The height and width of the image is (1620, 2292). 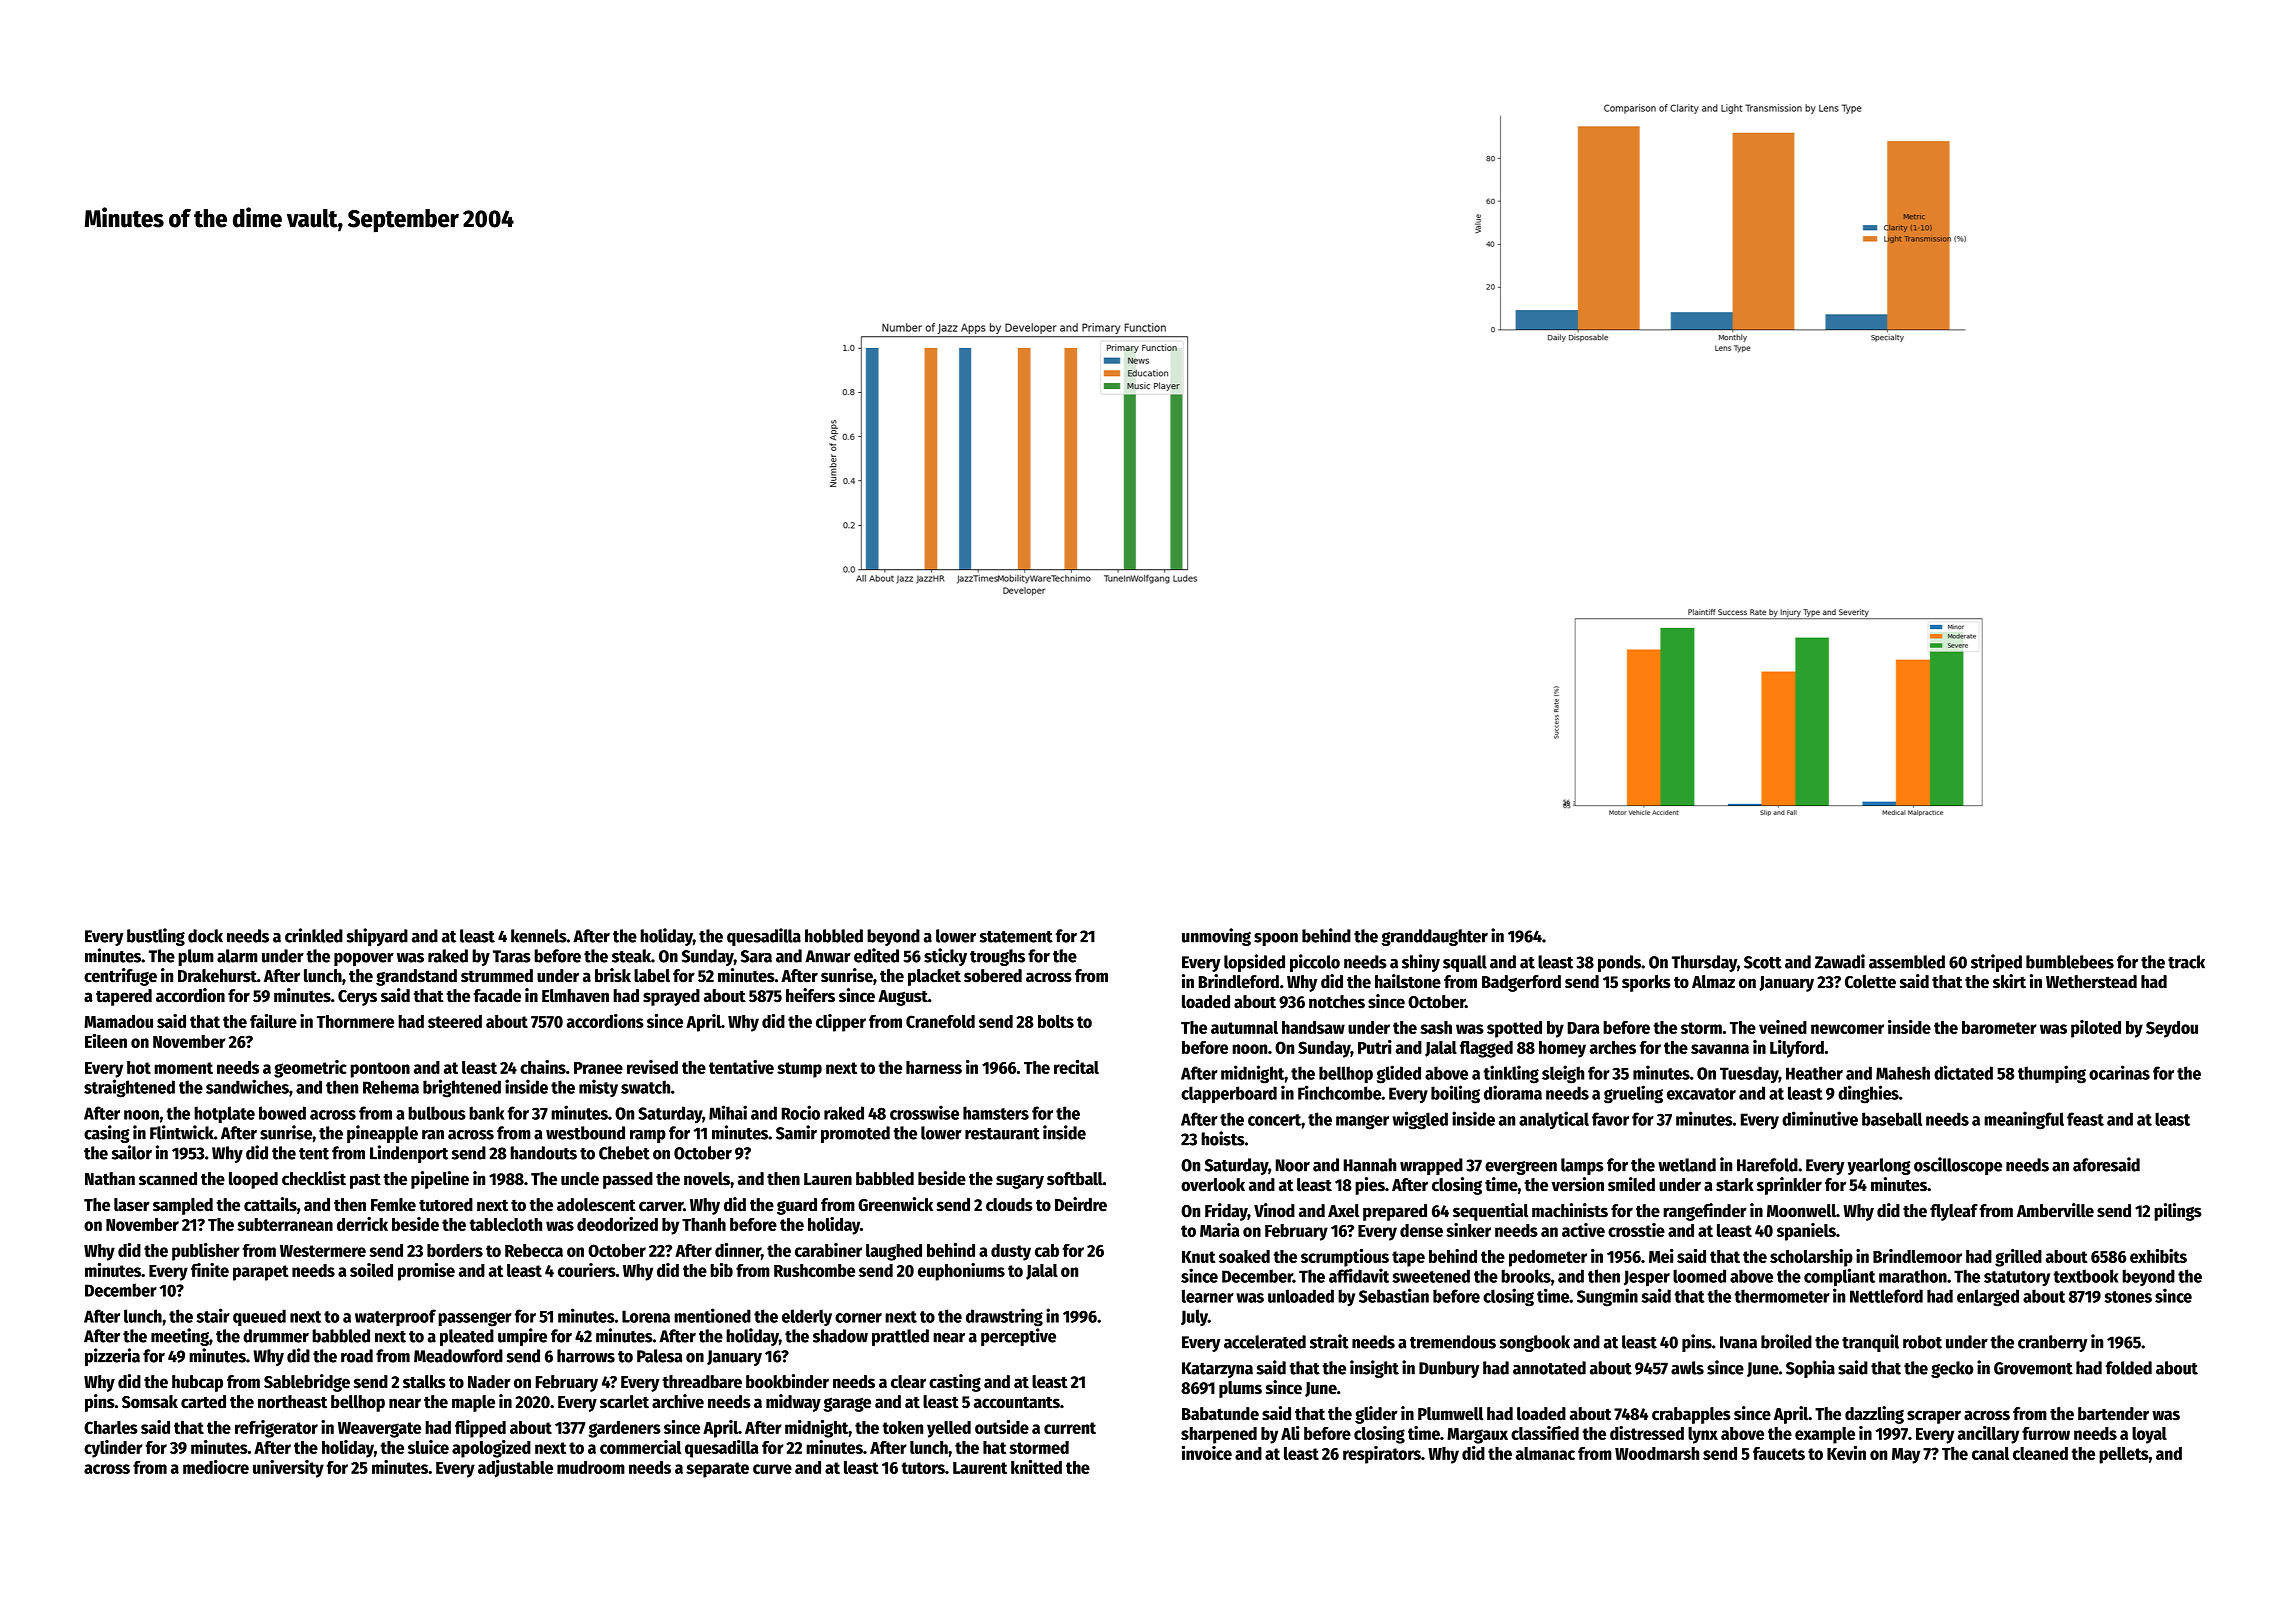 I want to click on granddaughter, so click(x=1434, y=937).
